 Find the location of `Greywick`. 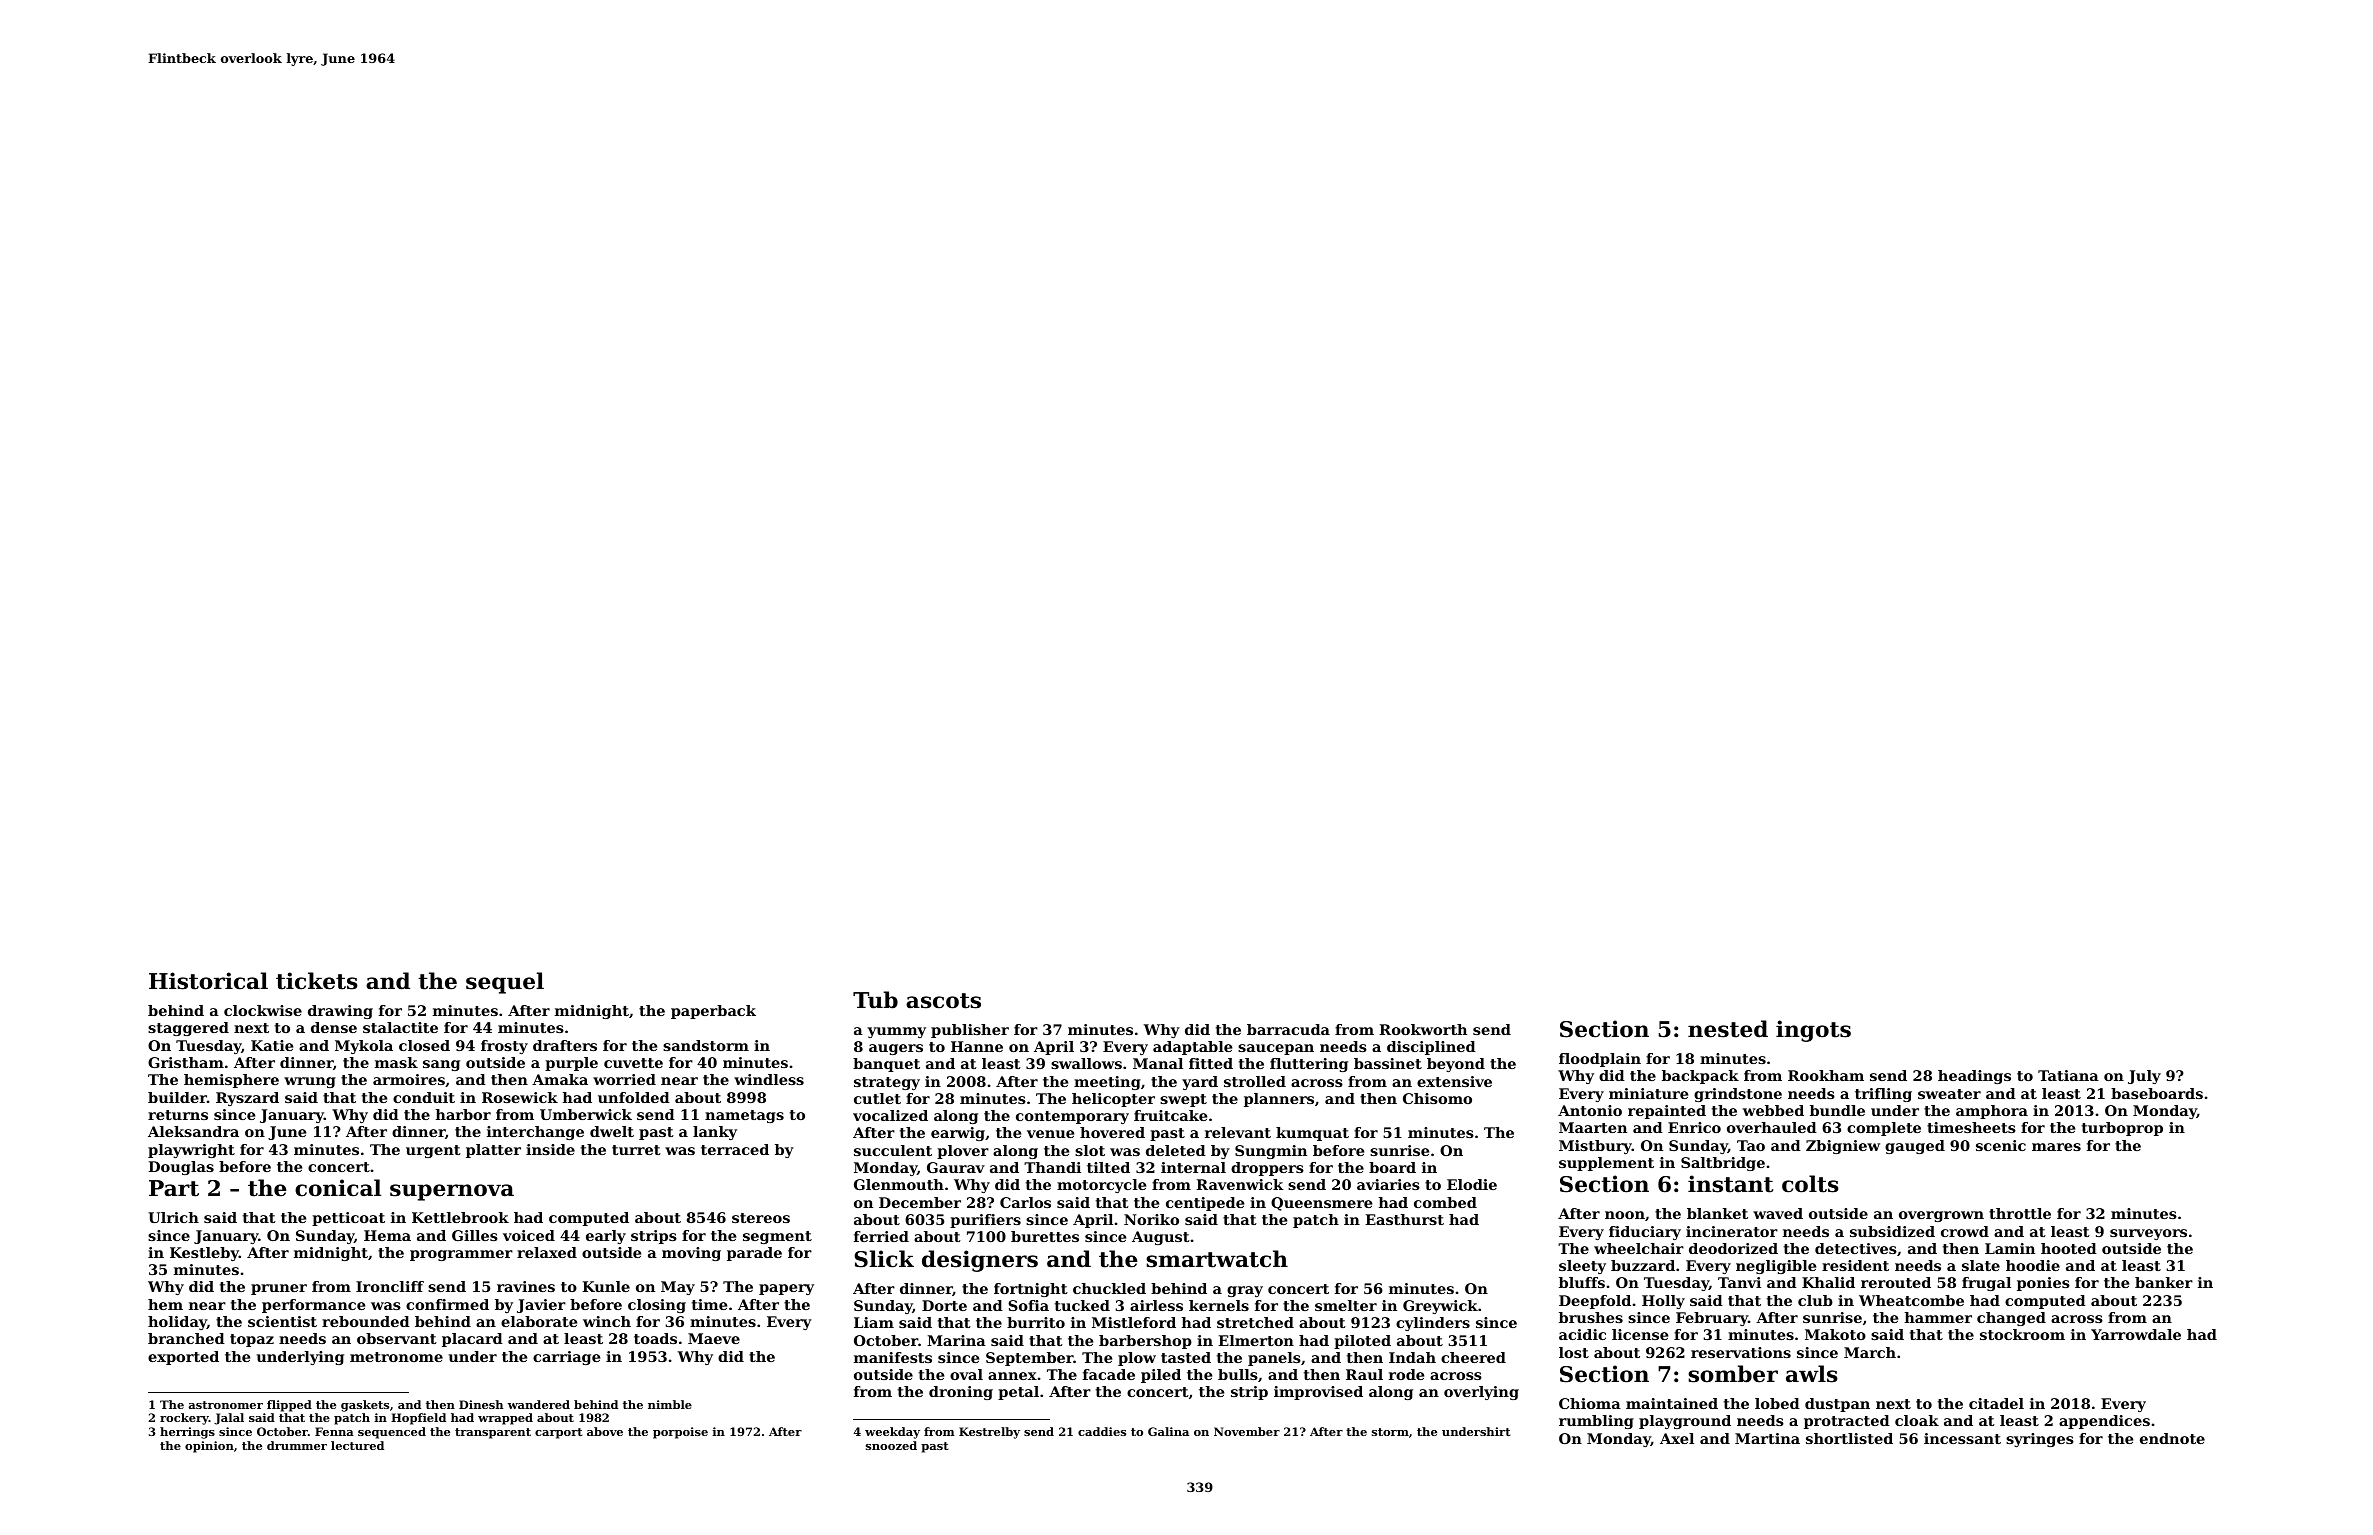

Greywick is located at coordinates (1440, 1307).
